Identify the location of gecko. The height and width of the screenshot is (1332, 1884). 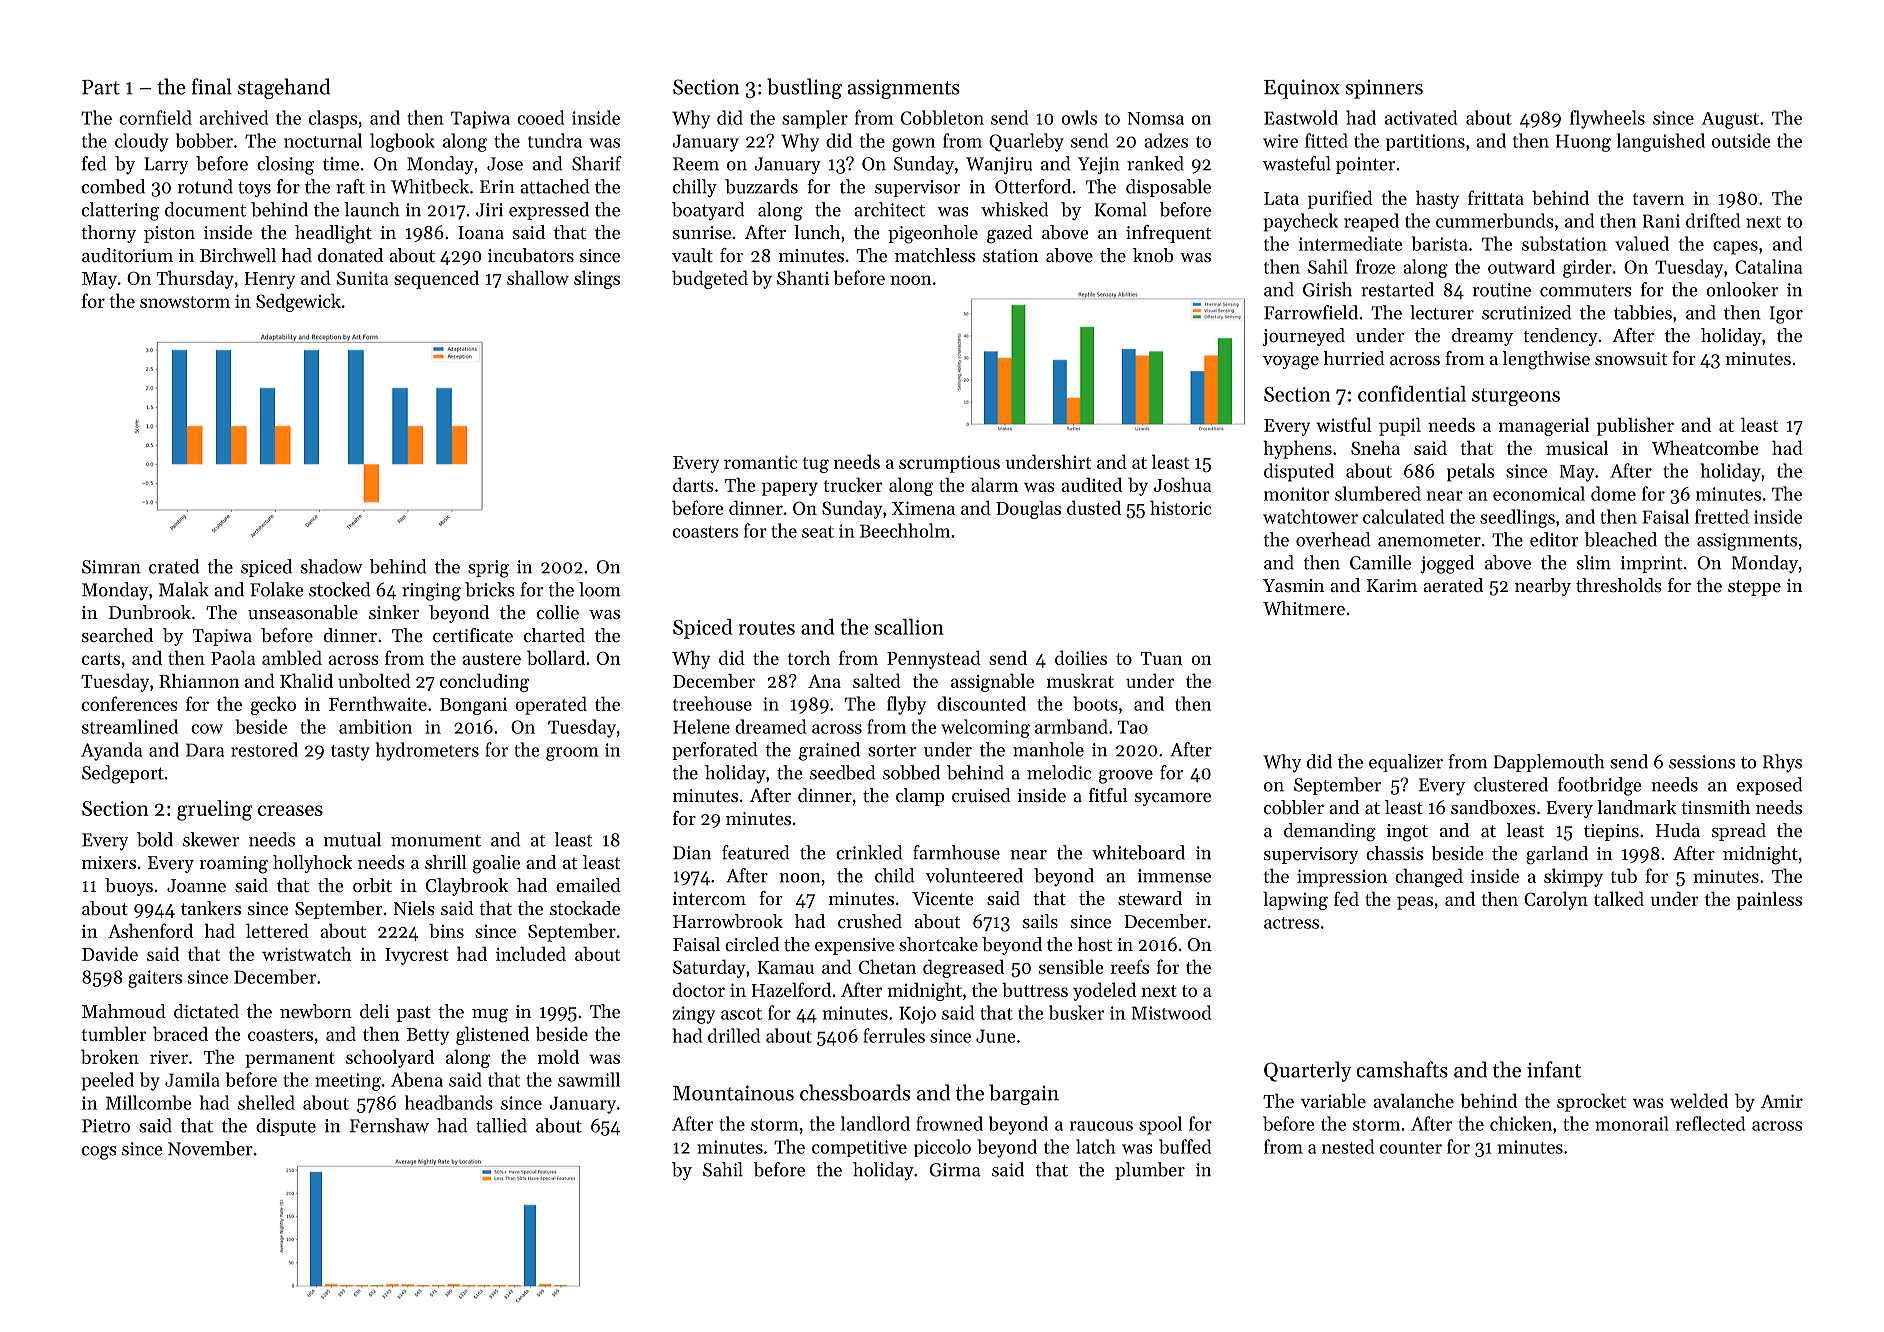
(273, 705).
